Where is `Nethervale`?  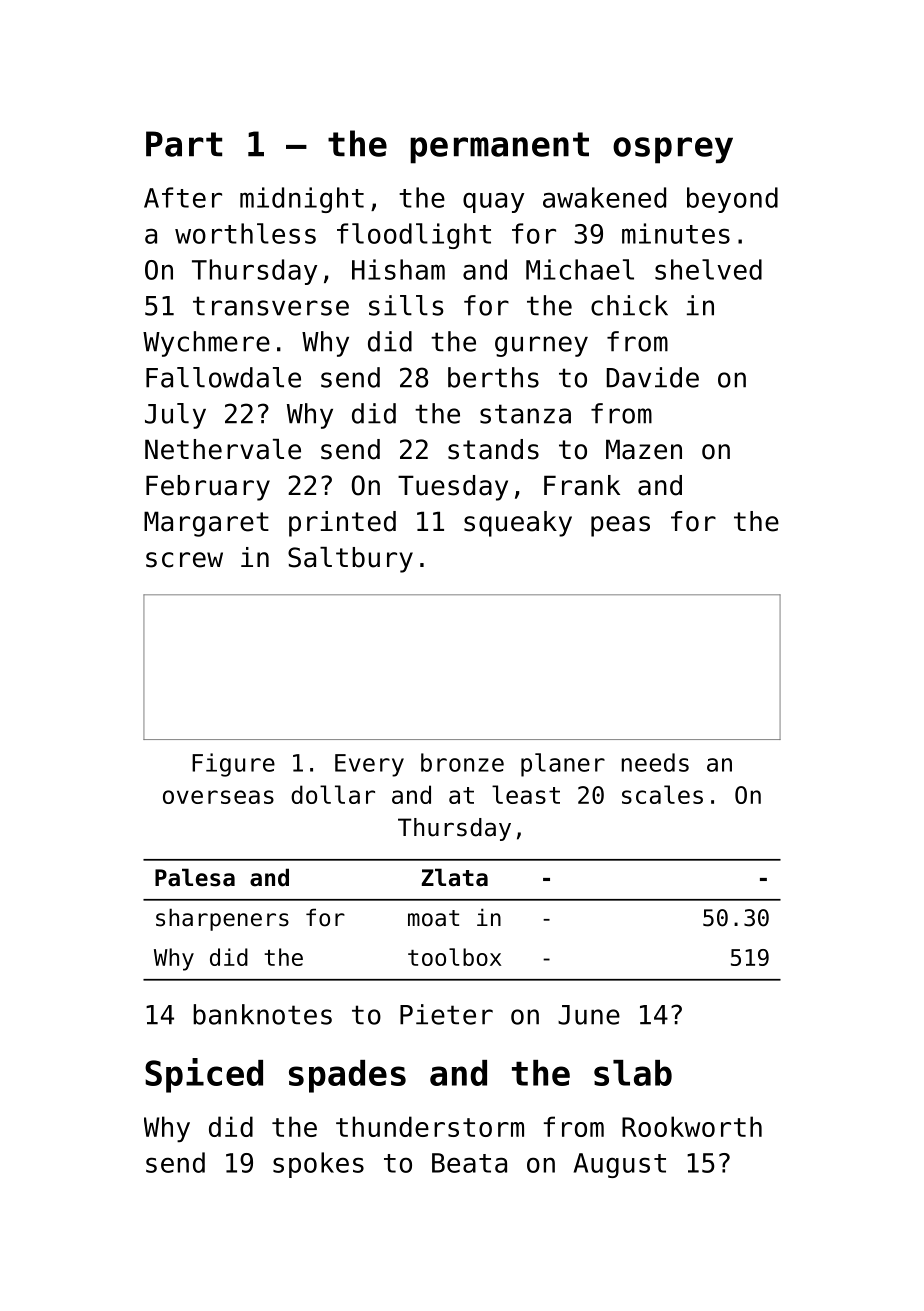
Nethervale is located at coordinates (223, 449).
